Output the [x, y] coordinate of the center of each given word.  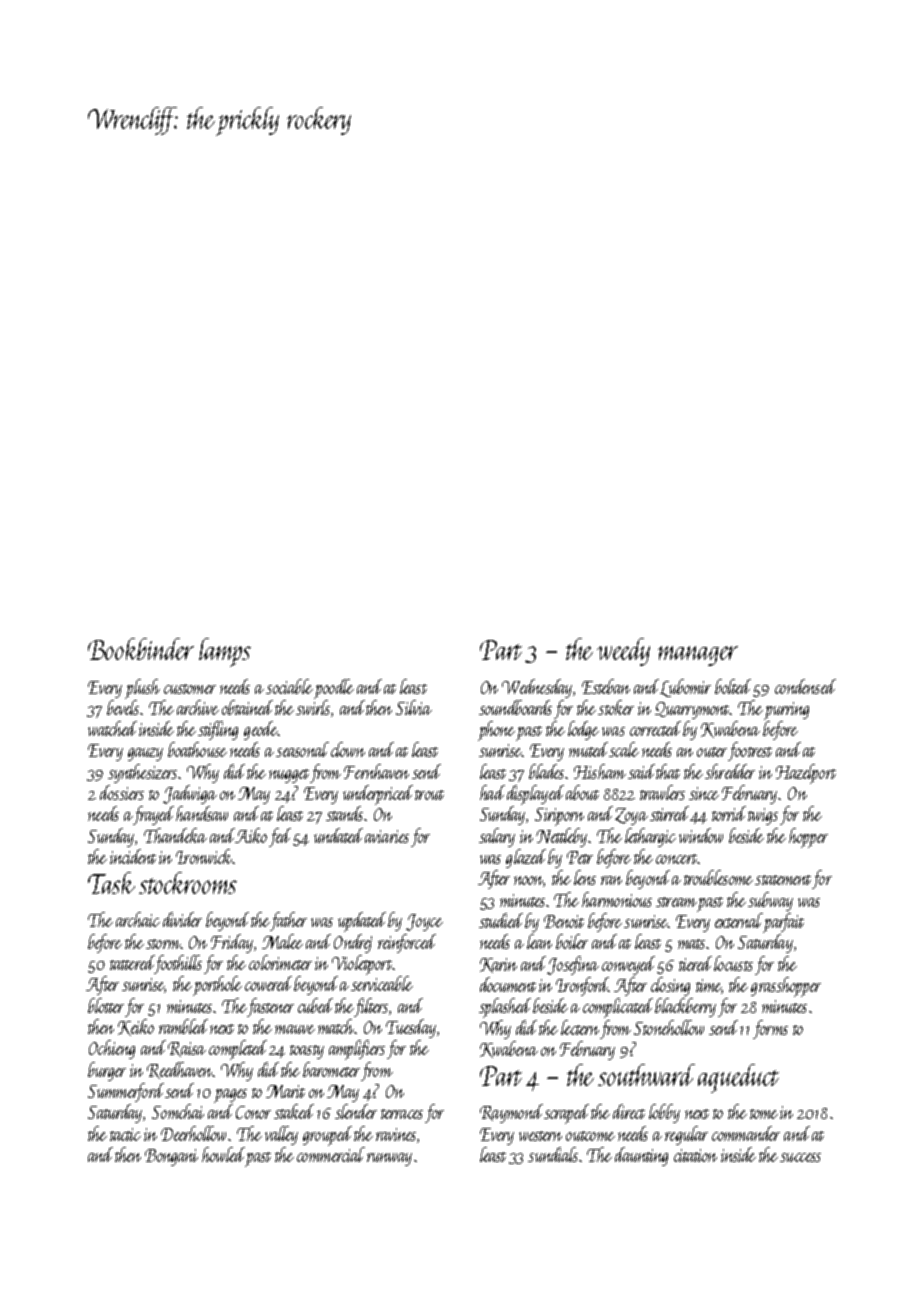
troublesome [718, 877]
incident [133, 856]
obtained [247, 707]
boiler [572, 941]
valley [281, 1135]
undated [338, 835]
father [288, 921]
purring [786, 711]
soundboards [515, 707]
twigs [763, 816]
